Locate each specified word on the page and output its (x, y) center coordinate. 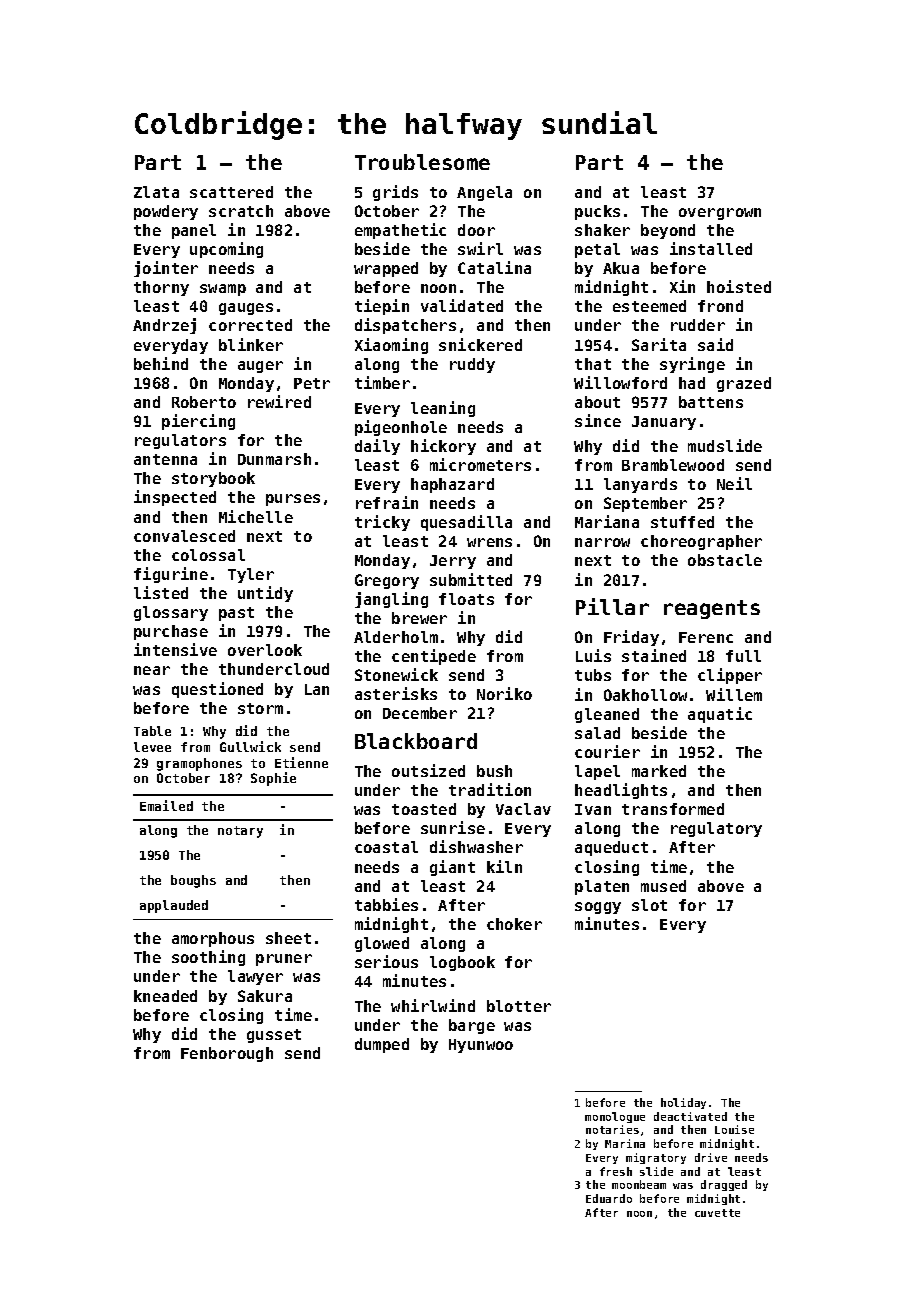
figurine (171, 575)
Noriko (504, 693)
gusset (274, 1036)
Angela (484, 193)
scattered (231, 192)
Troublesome (422, 162)
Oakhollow (645, 695)
